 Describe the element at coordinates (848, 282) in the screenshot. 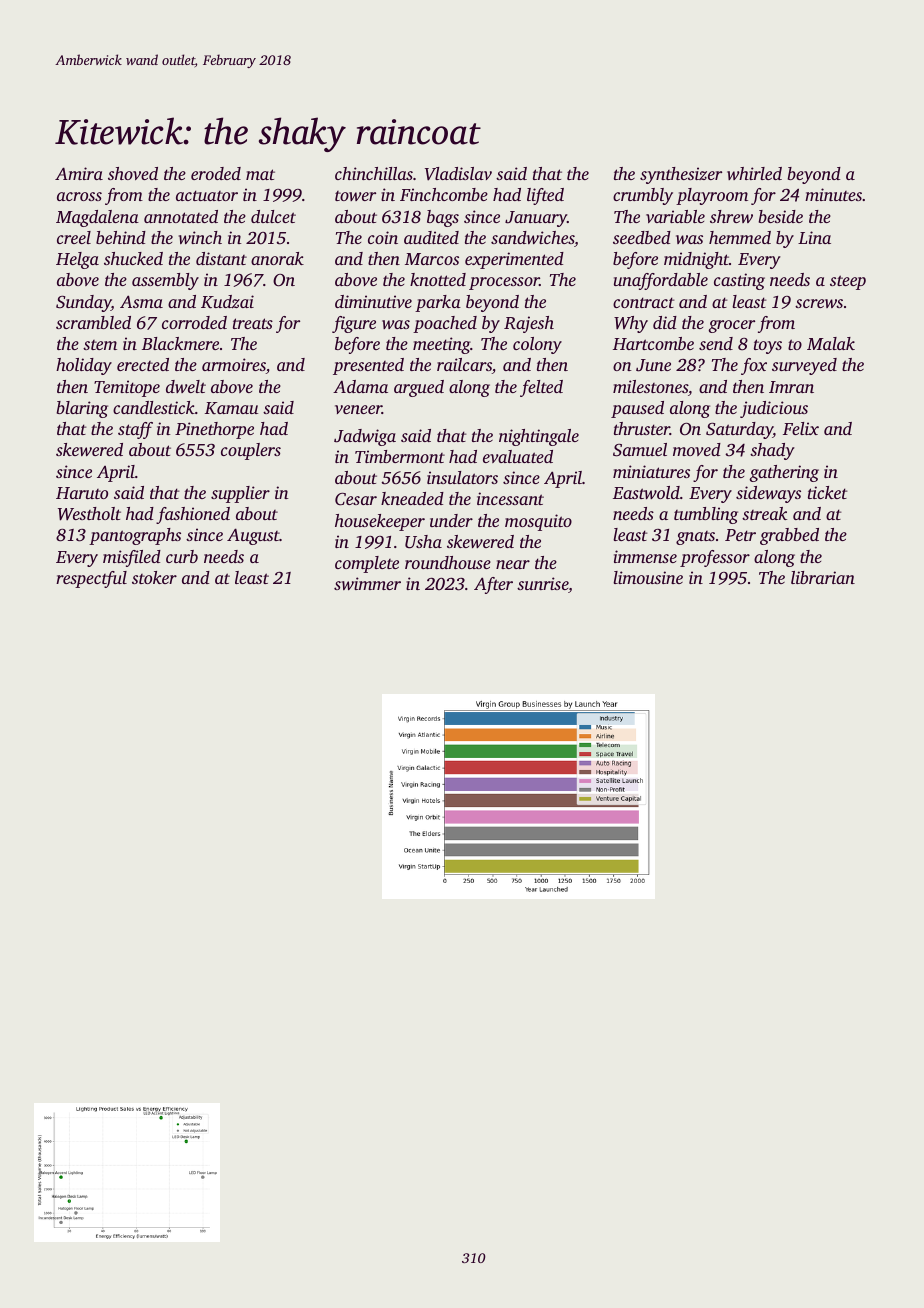

I see `steep` at that location.
